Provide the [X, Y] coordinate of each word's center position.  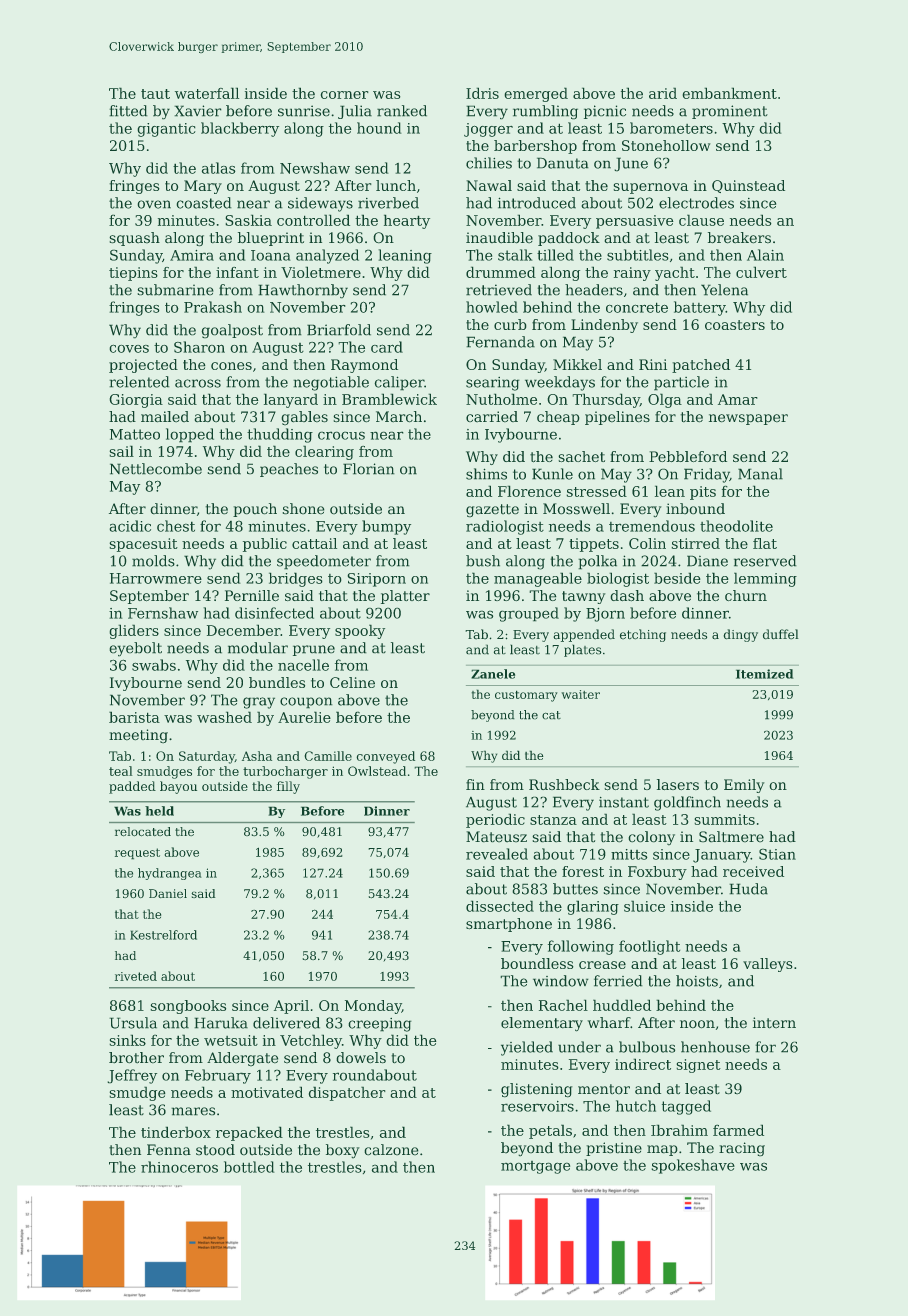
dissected [500, 906]
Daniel [168, 893]
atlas [219, 168]
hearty [407, 221]
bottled [249, 1167]
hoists [697, 981]
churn [746, 595]
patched [701, 366]
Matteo [135, 434]
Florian [369, 469]
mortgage [535, 1167]
